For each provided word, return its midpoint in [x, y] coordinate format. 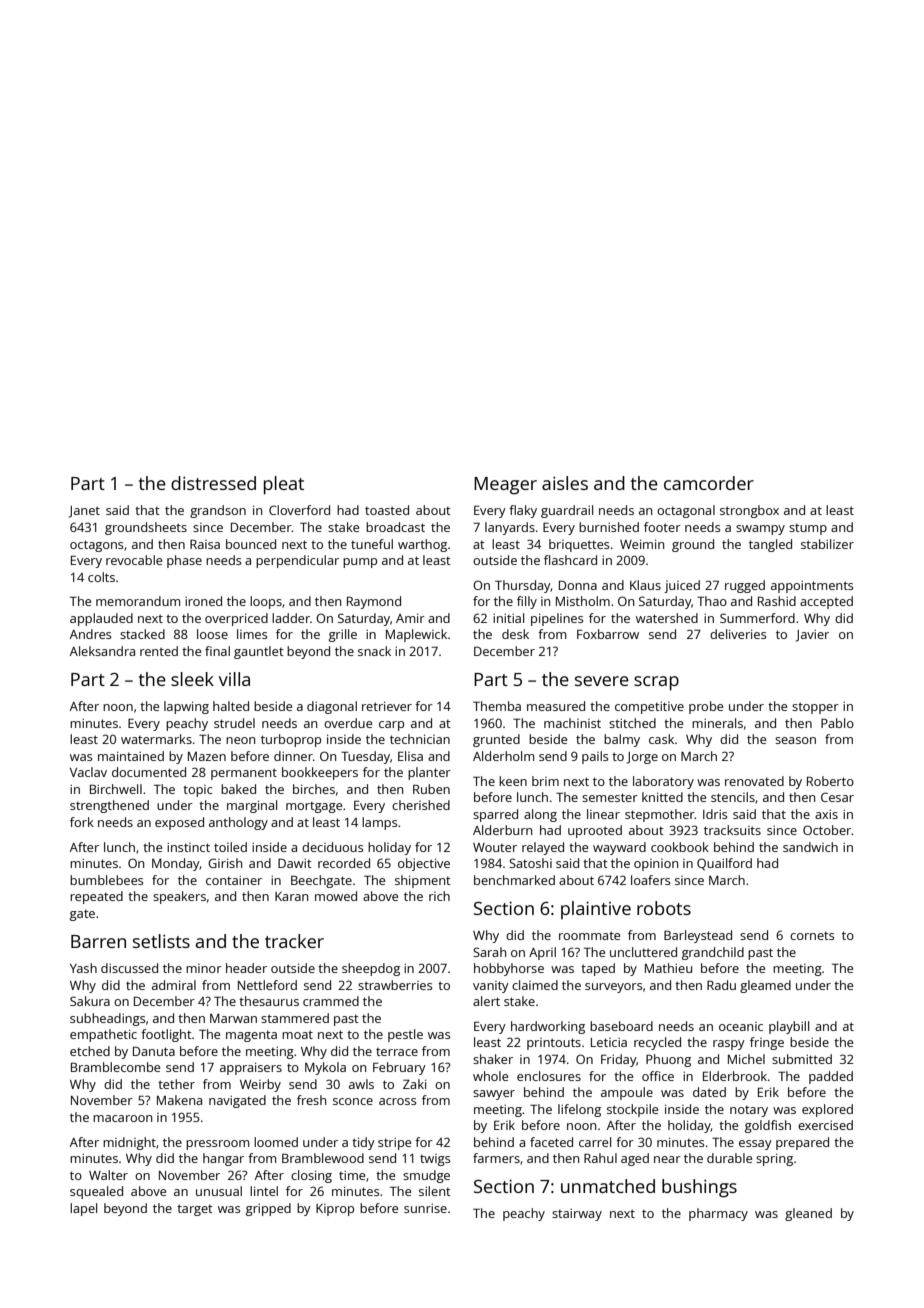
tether [176, 1084]
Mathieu [668, 968]
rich [439, 896]
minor [204, 968]
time [352, 1175]
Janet [84, 512]
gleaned [808, 1214]
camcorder [709, 483]
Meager [505, 486]
